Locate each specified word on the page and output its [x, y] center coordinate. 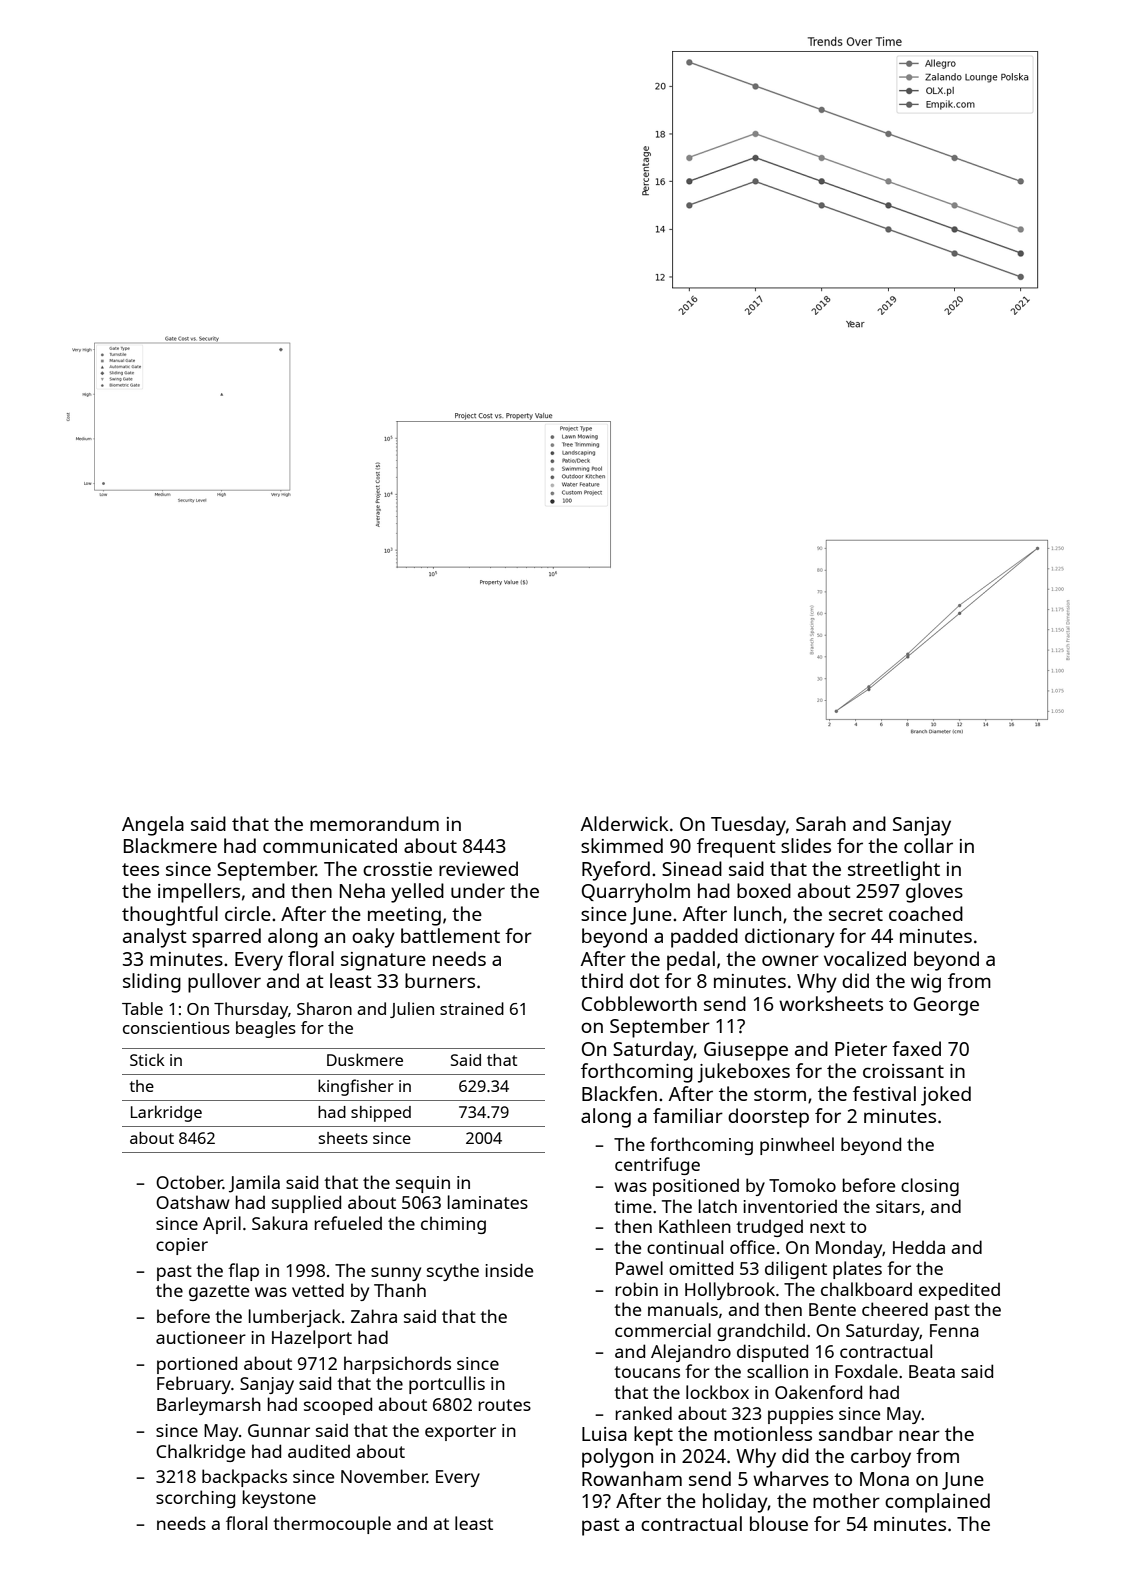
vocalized [865, 958]
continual [685, 1247]
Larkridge [166, 1113]
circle [248, 913]
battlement [450, 935]
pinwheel [797, 1146]
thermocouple [332, 1525]
